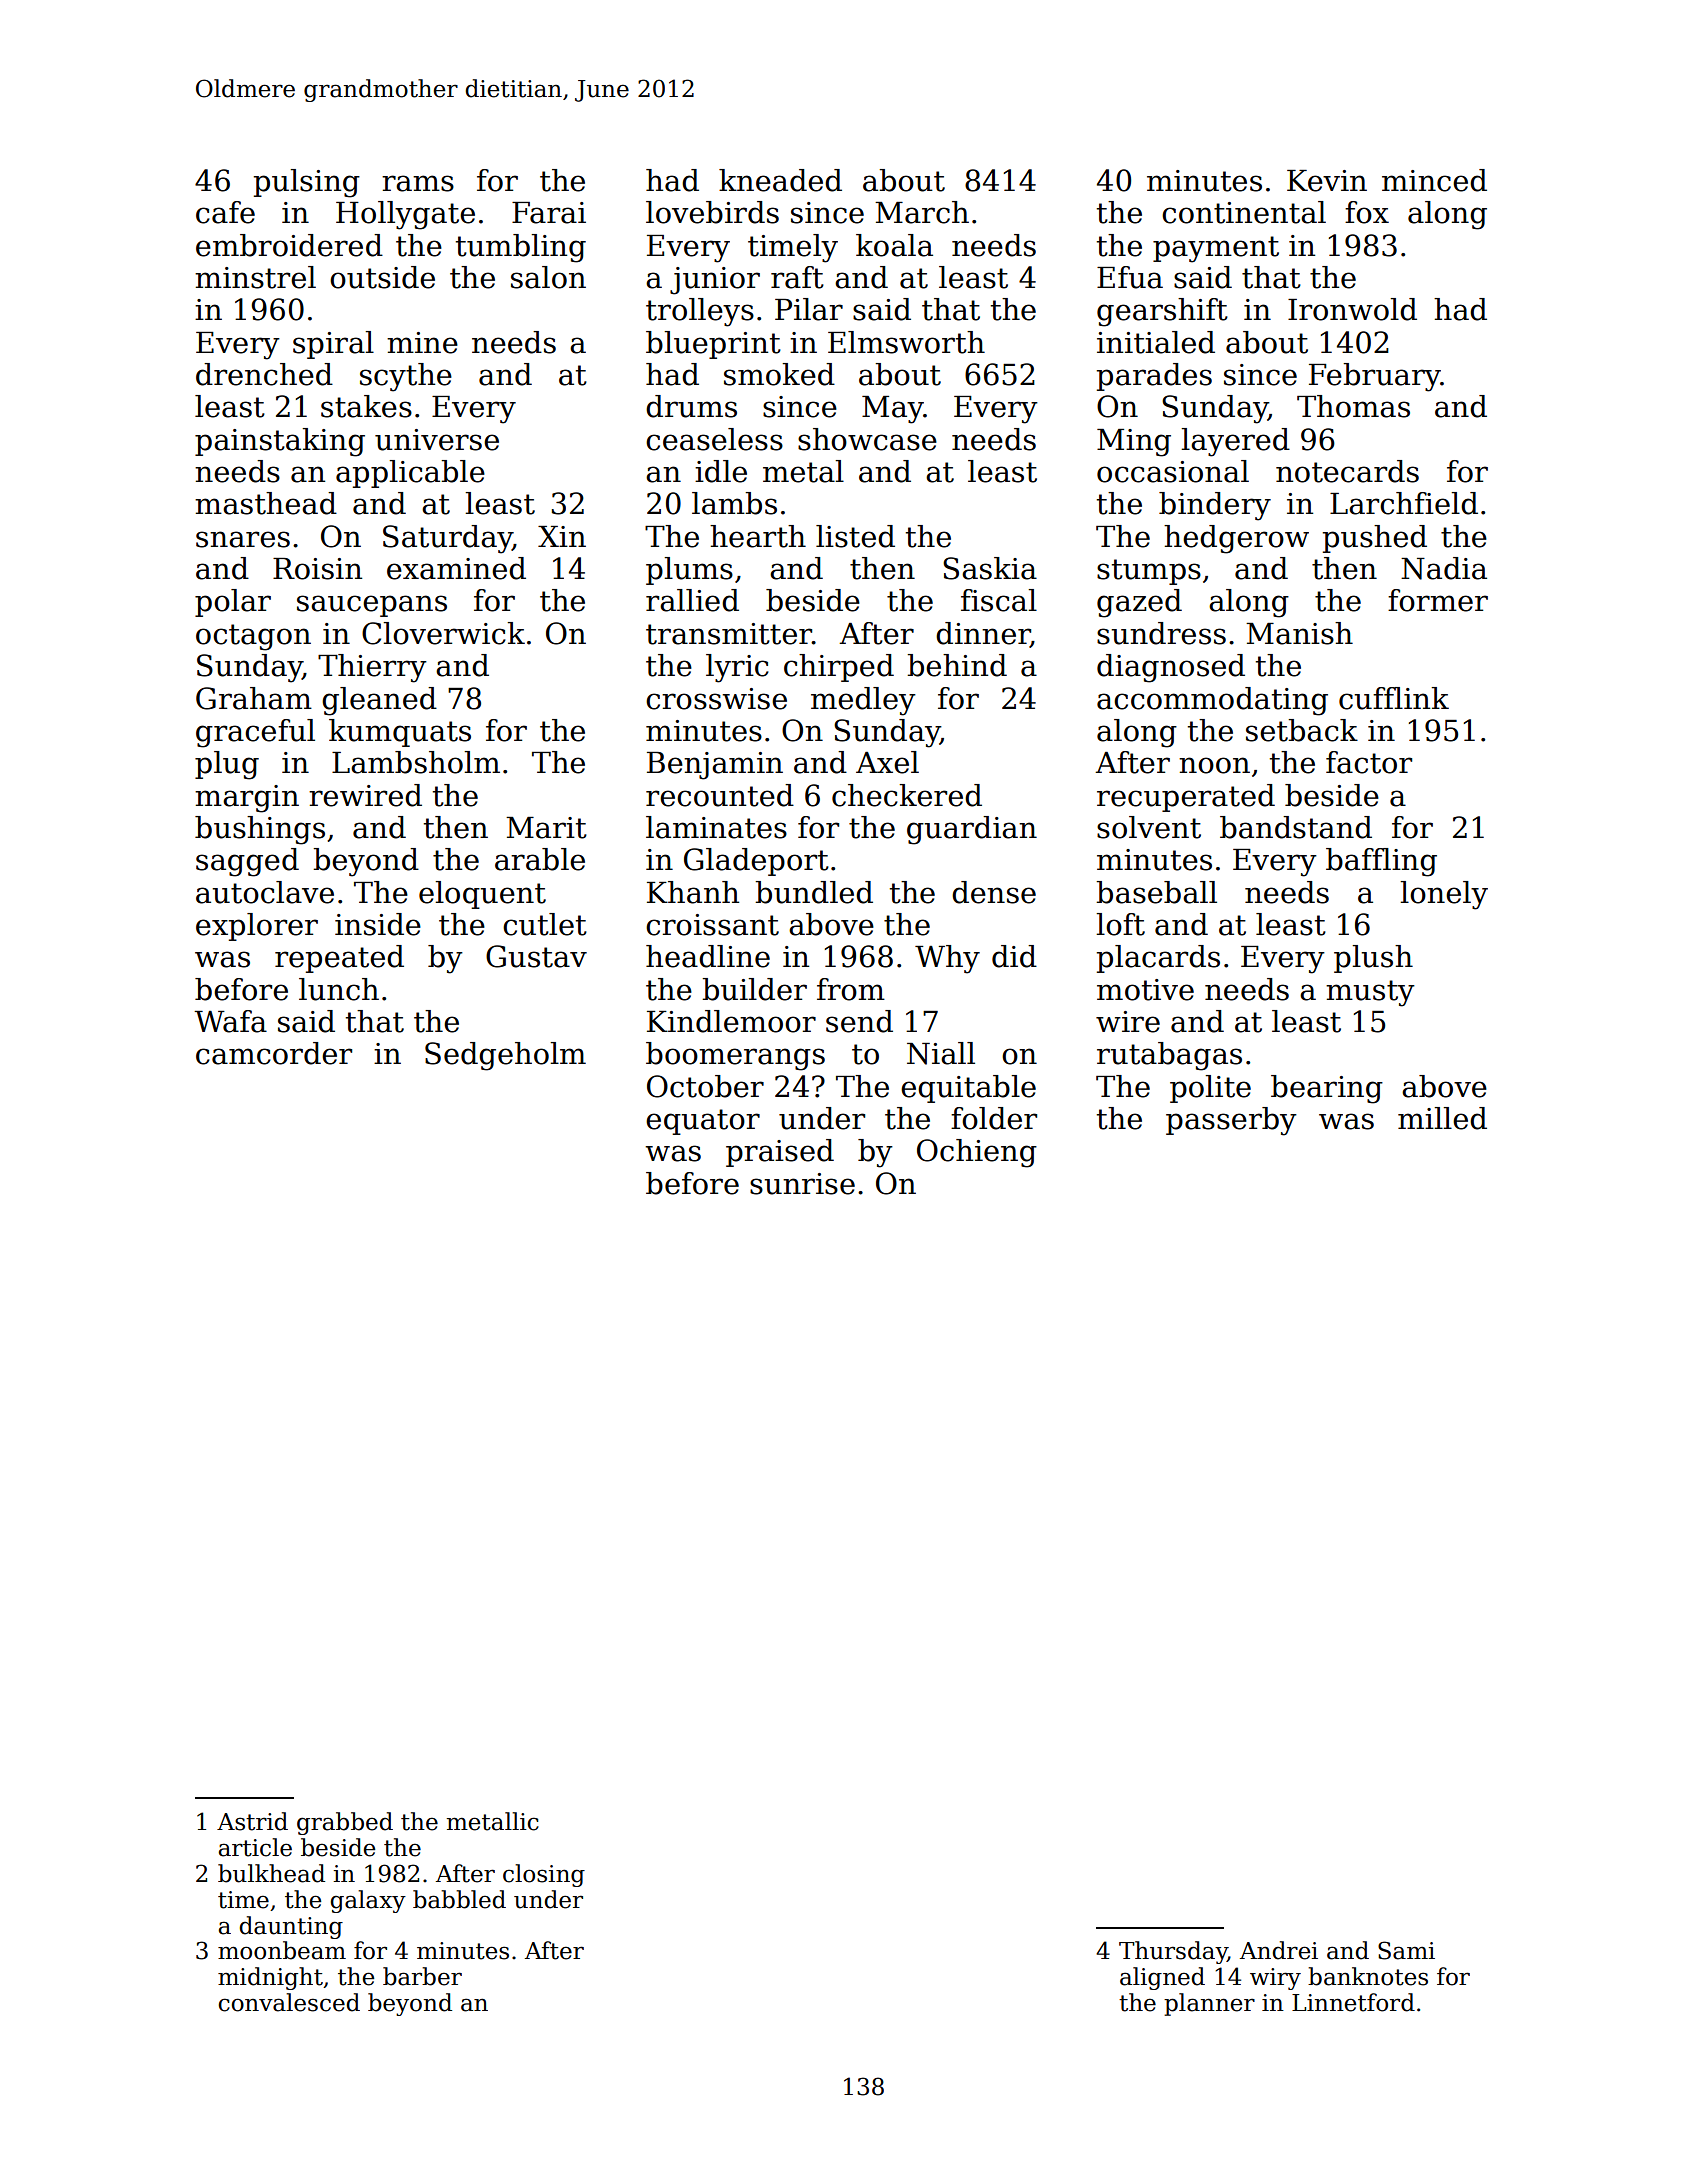 The width and height of the screenshot is (1683, 2178). What do you see at coordinates (544, 1875) in the screenshot?
I see `closing` at bounding box center [544, 1875].
